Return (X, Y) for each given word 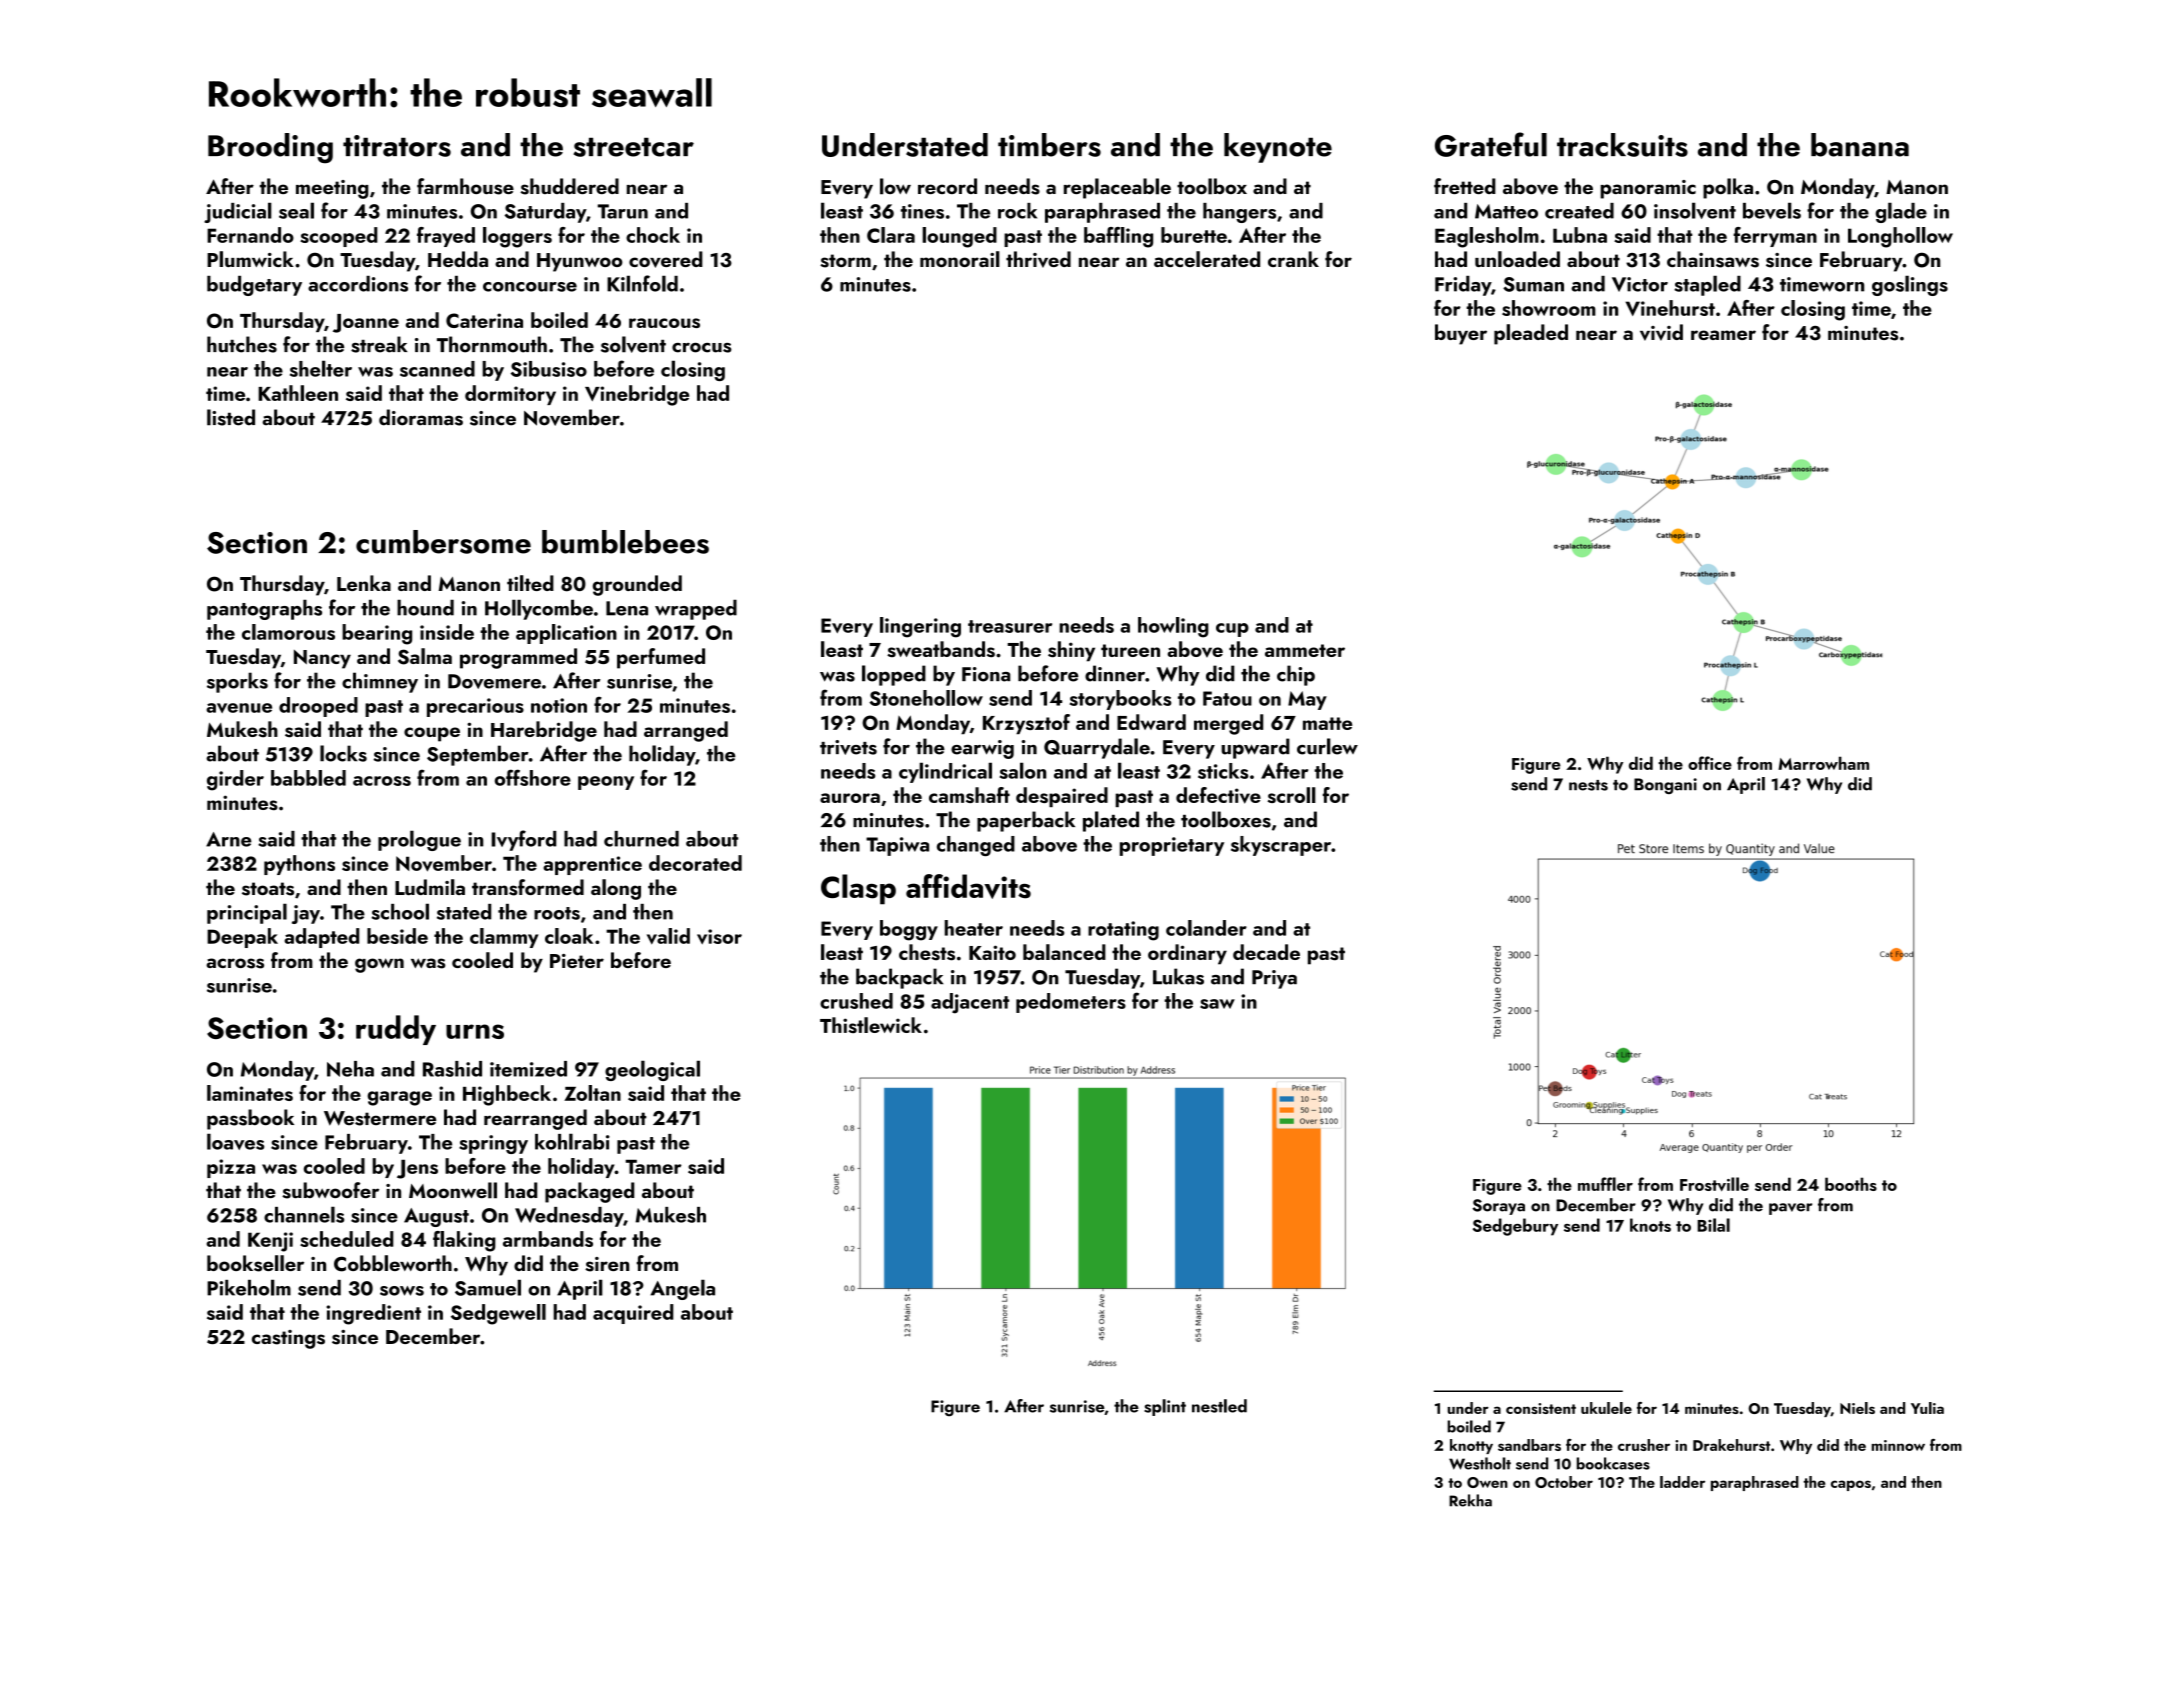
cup (1232, 630)
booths (1851, 1184)
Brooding (270, 148)
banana (1860, 145)
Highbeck (507, 1095)
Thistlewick (871, 1025)
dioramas (421, 417)
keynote (1278, 148)
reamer (1723, 335)
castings (288, 1339)
